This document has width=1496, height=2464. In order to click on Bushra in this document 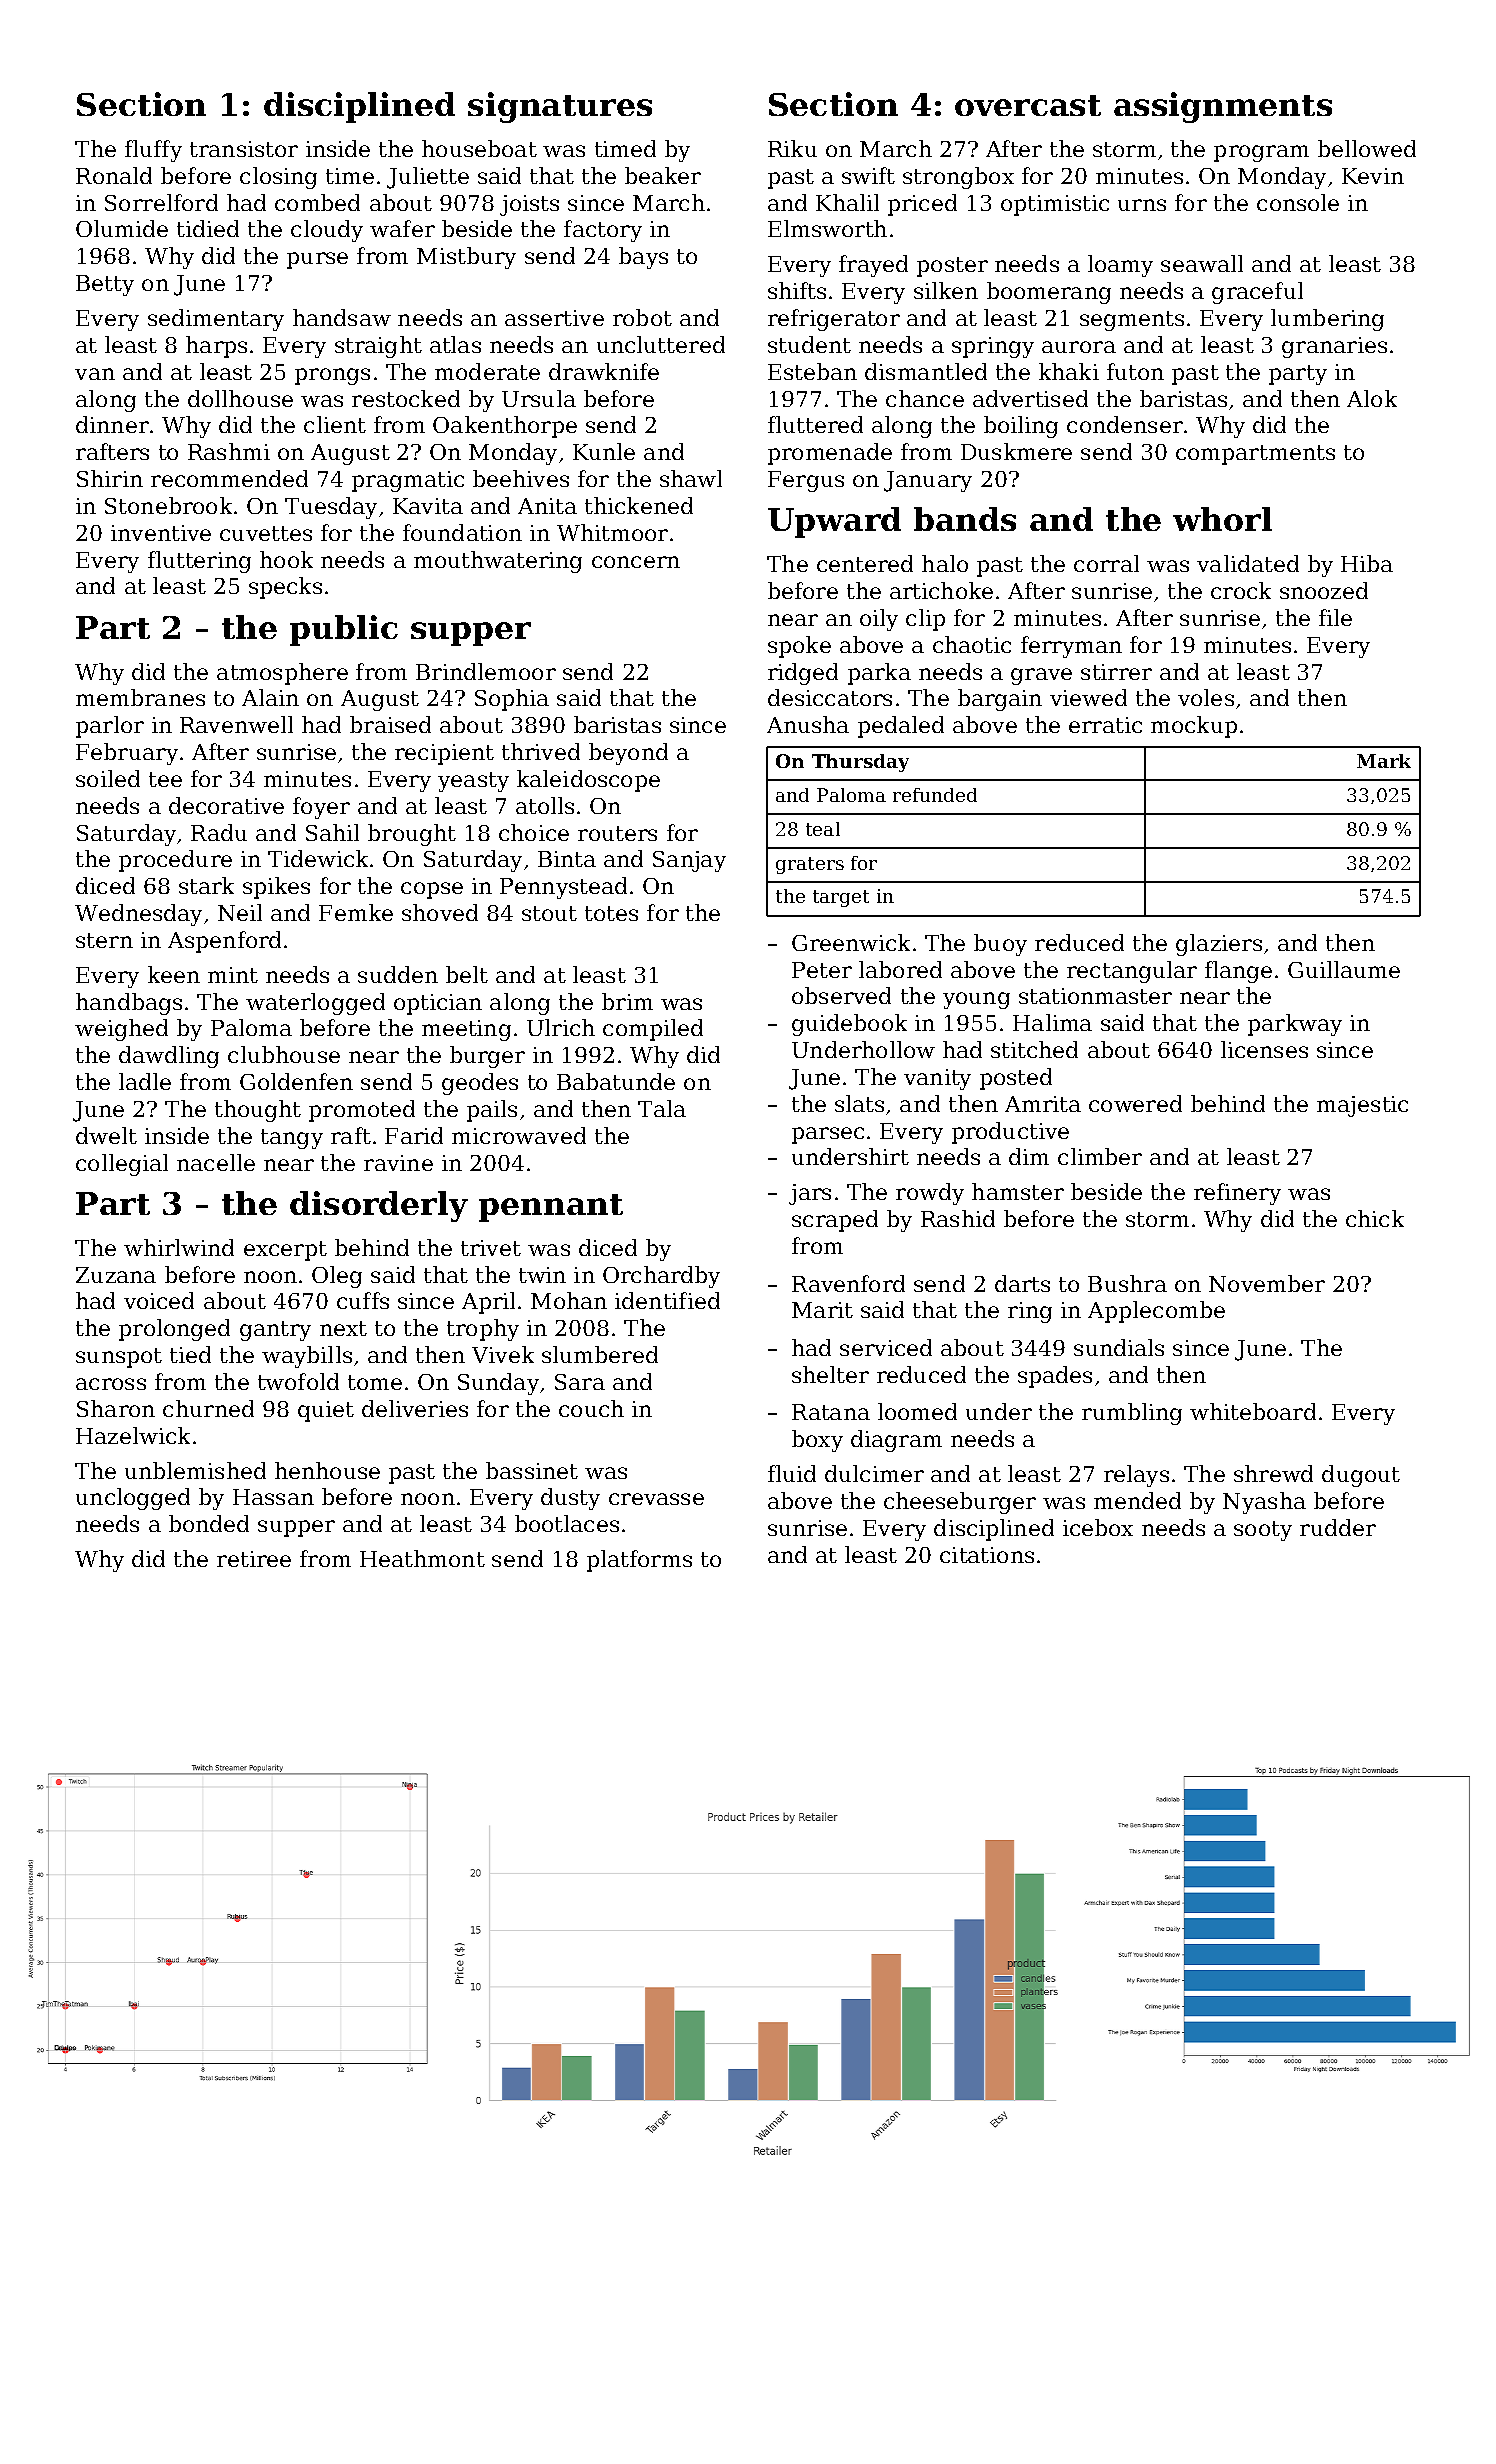, I will do `click(1127, 1283)`.
